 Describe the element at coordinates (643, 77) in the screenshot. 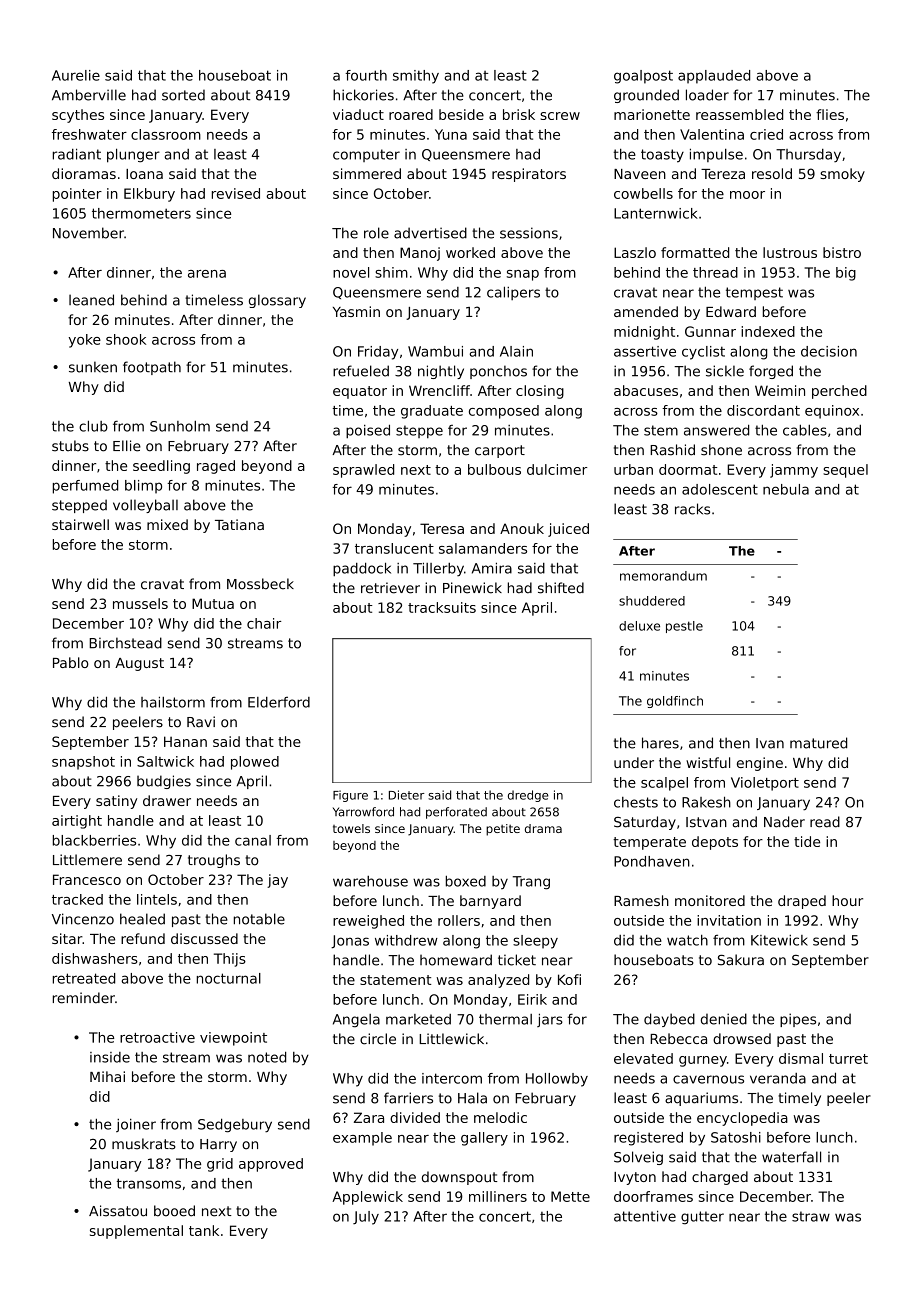

I see `goalpost` at that location.
